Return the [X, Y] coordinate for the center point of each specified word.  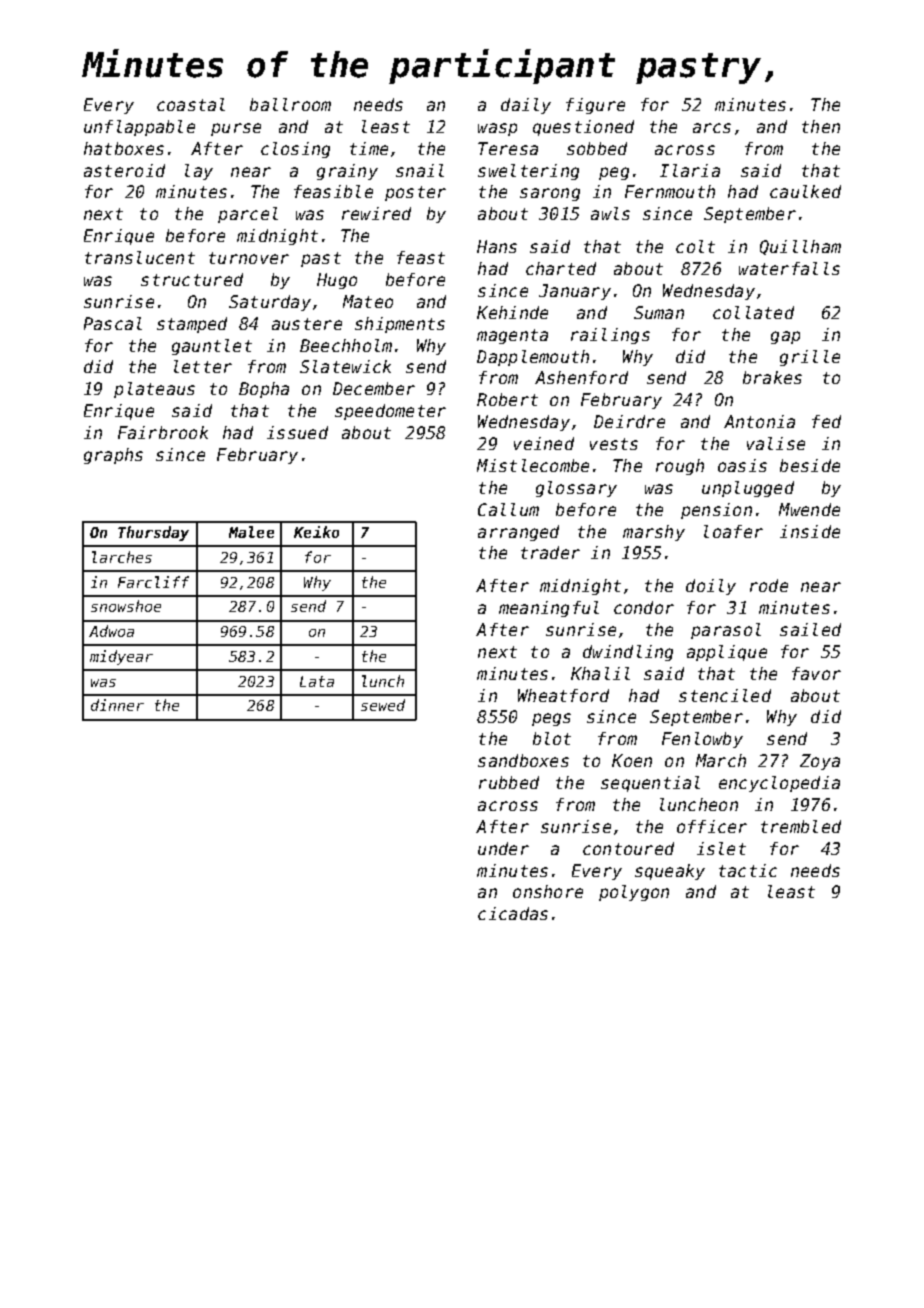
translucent [140, 257]
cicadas [513, 913]
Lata [317, 681]
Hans [497, 246]
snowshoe [126, 606]
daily [526, 106]
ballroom [290, 104]
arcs [712, 128]
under [503, 848]
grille [810, 358]
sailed [810, 629]
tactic [748, 870]
